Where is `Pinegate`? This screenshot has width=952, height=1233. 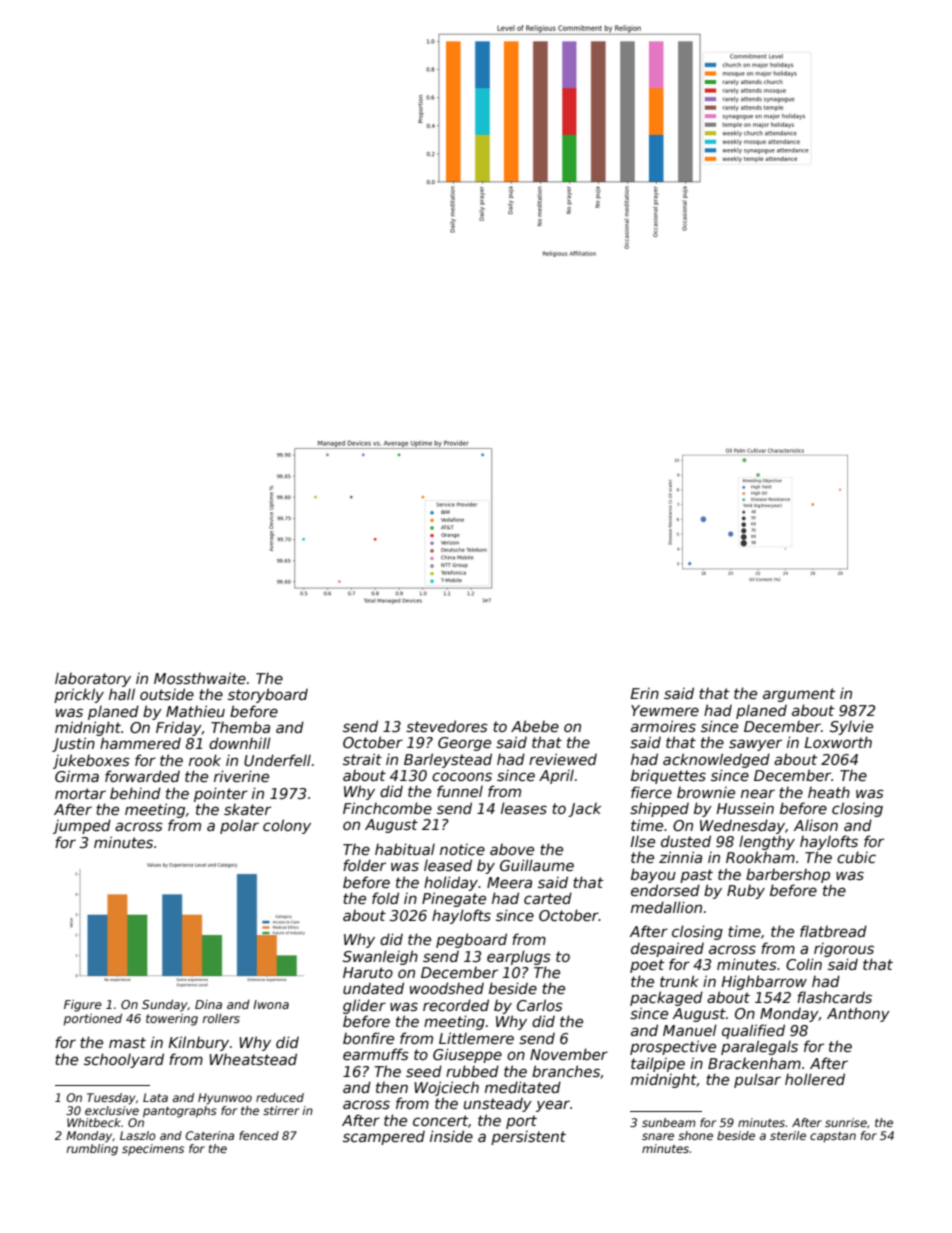 Pinegate is located at coordinates (454, 899).
